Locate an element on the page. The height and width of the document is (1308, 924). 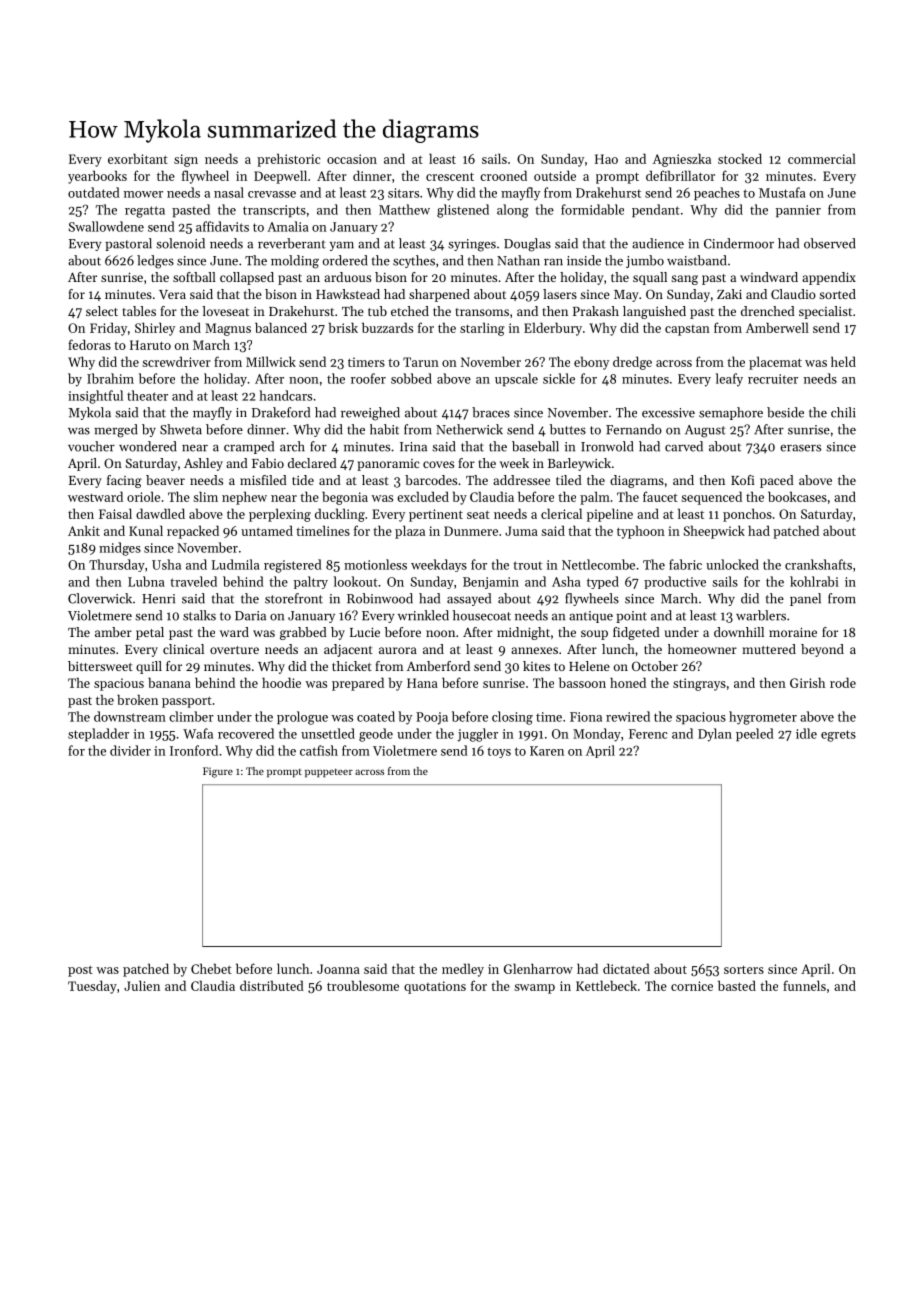
Tuesday is located at coordinates (92, 987).
